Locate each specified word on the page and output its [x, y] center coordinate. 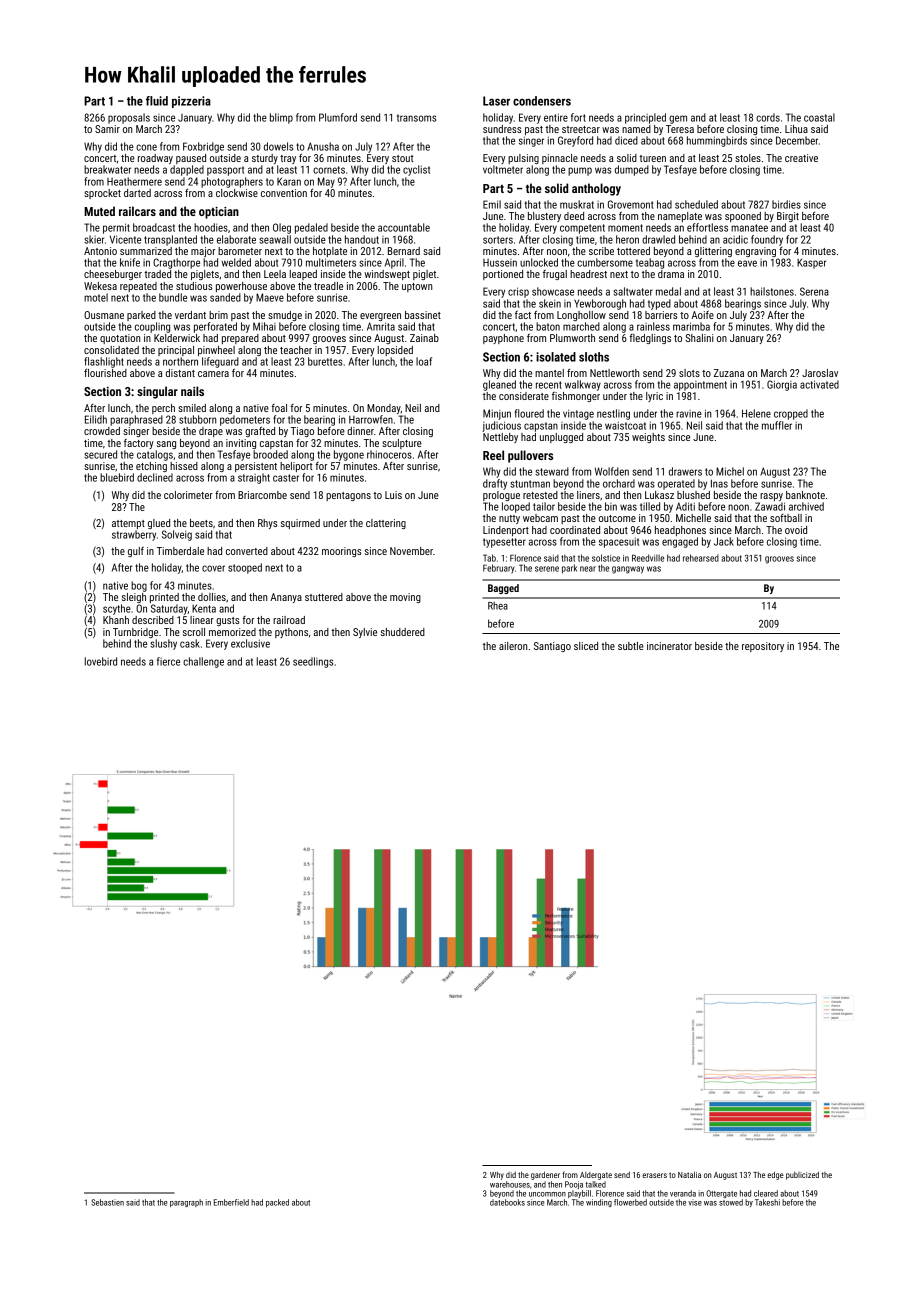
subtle [631, 646]
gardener [545, 1175]
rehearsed [701, 558]
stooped [245, 568]
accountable [404, 227]
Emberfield [231, 1202]
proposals [129, 118]
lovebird [101, 661]
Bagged [503, 589]
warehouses [510, 1184]
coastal [819, 117]
